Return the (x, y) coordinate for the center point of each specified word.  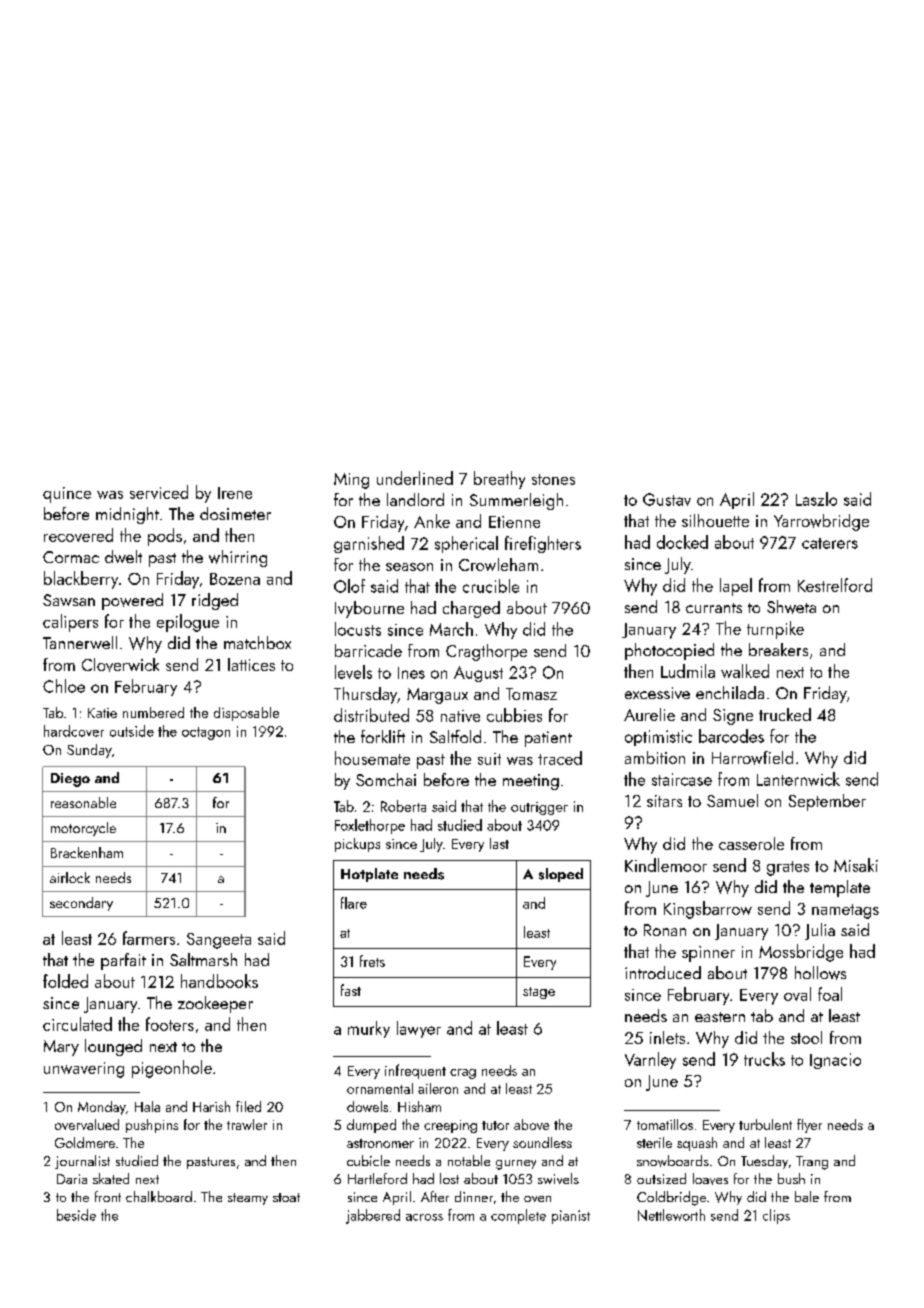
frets (372, 961)
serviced (159, 492)
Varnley (650, 1060)
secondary (81, 904)
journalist (82, 1162)
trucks (764, 1059)
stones (553, 479)
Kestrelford (835, 585)
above (531, 1124)
